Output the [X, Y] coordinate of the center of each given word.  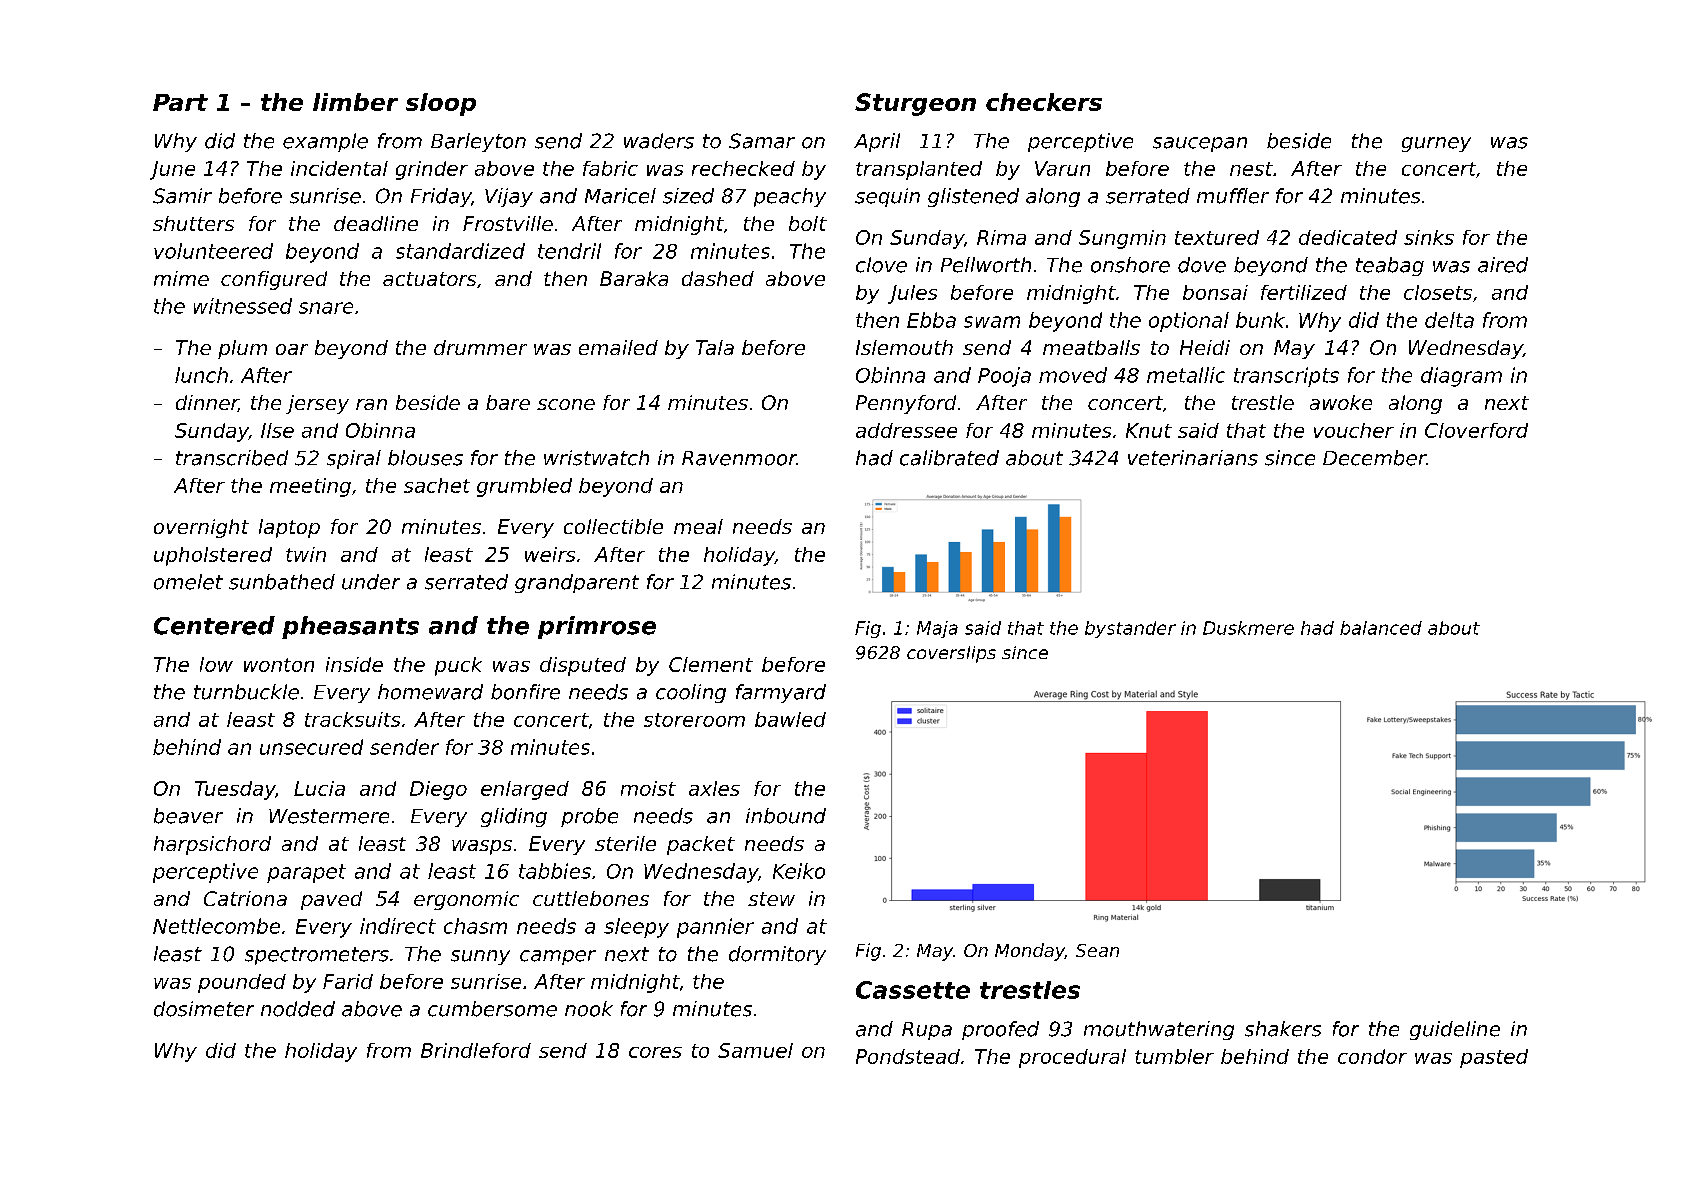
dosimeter [204, 1009]
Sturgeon [915, 104]
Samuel [755, 1050]
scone [566, 404]
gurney [1436, 144]
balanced [1381, 628]
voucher [1354, 430]
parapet [306, 873]
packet [701, 845]
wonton [279, 665]
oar [292, 349]
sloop [441, 104]
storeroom [694, 720]
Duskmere [1248, 628]
